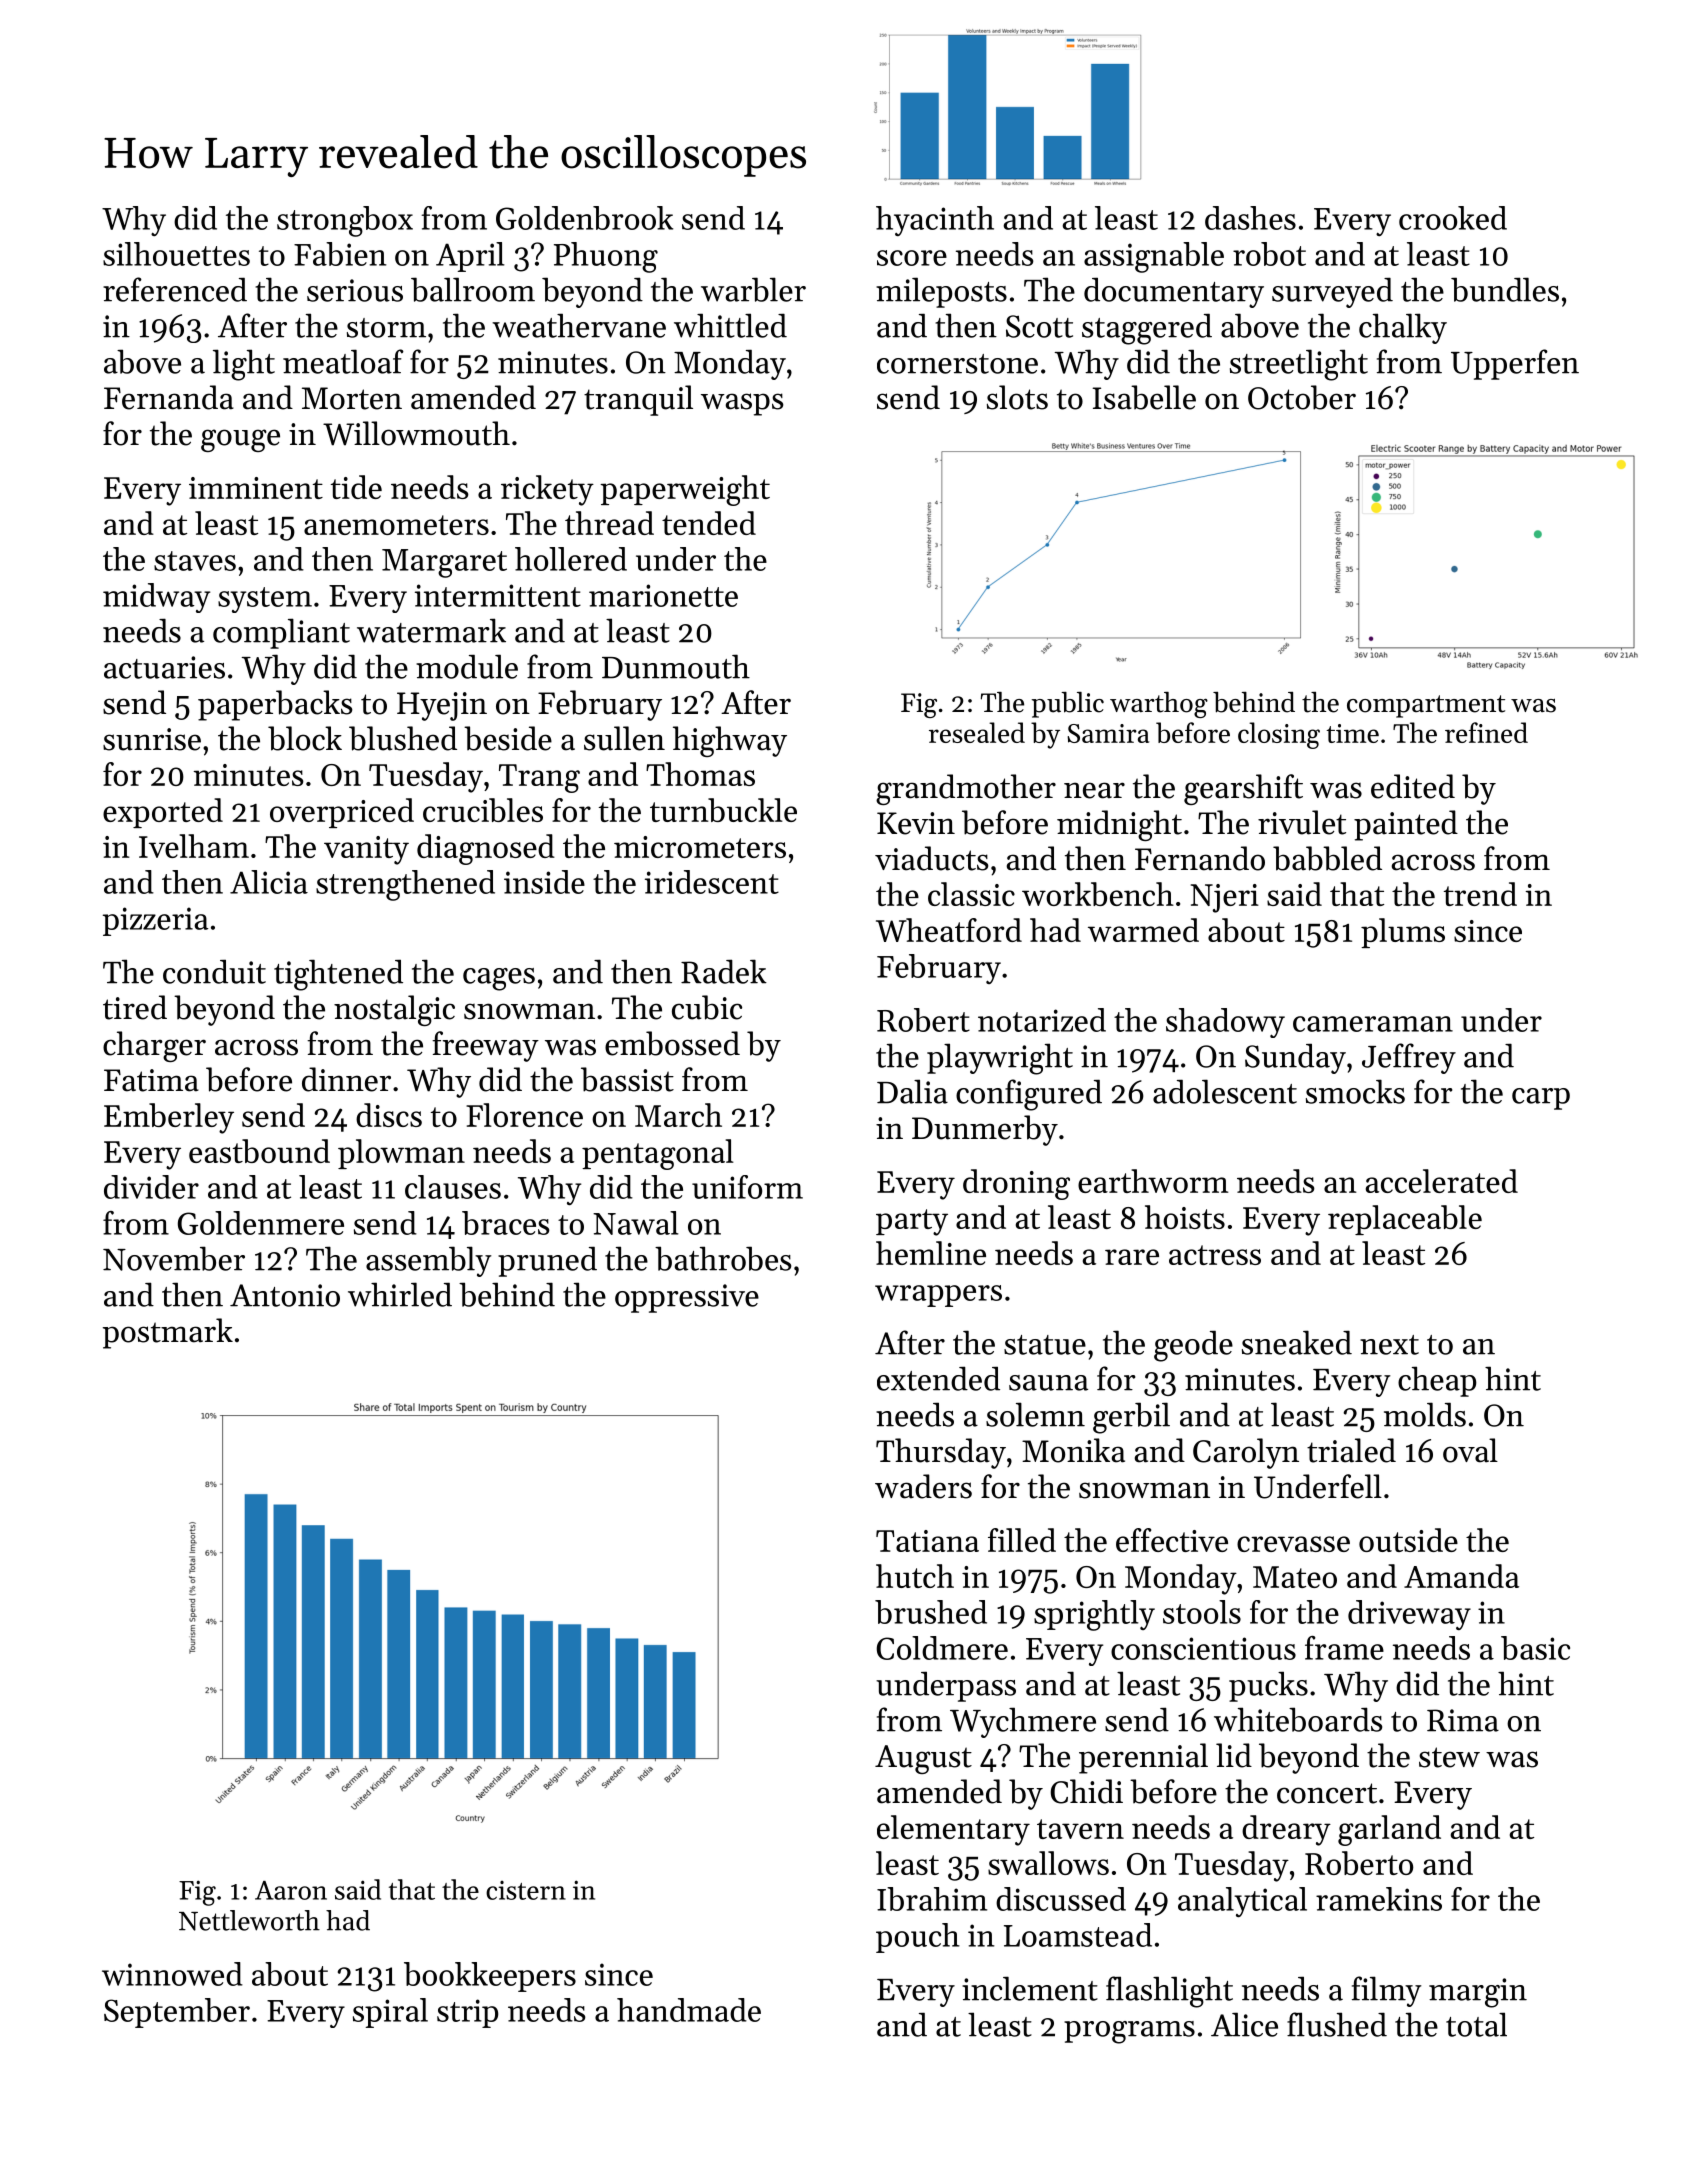 The image size is (1683, 2178). Describe the element at coordinates (912, 1091) in the screenshot. I see `Dalia` at that location.
